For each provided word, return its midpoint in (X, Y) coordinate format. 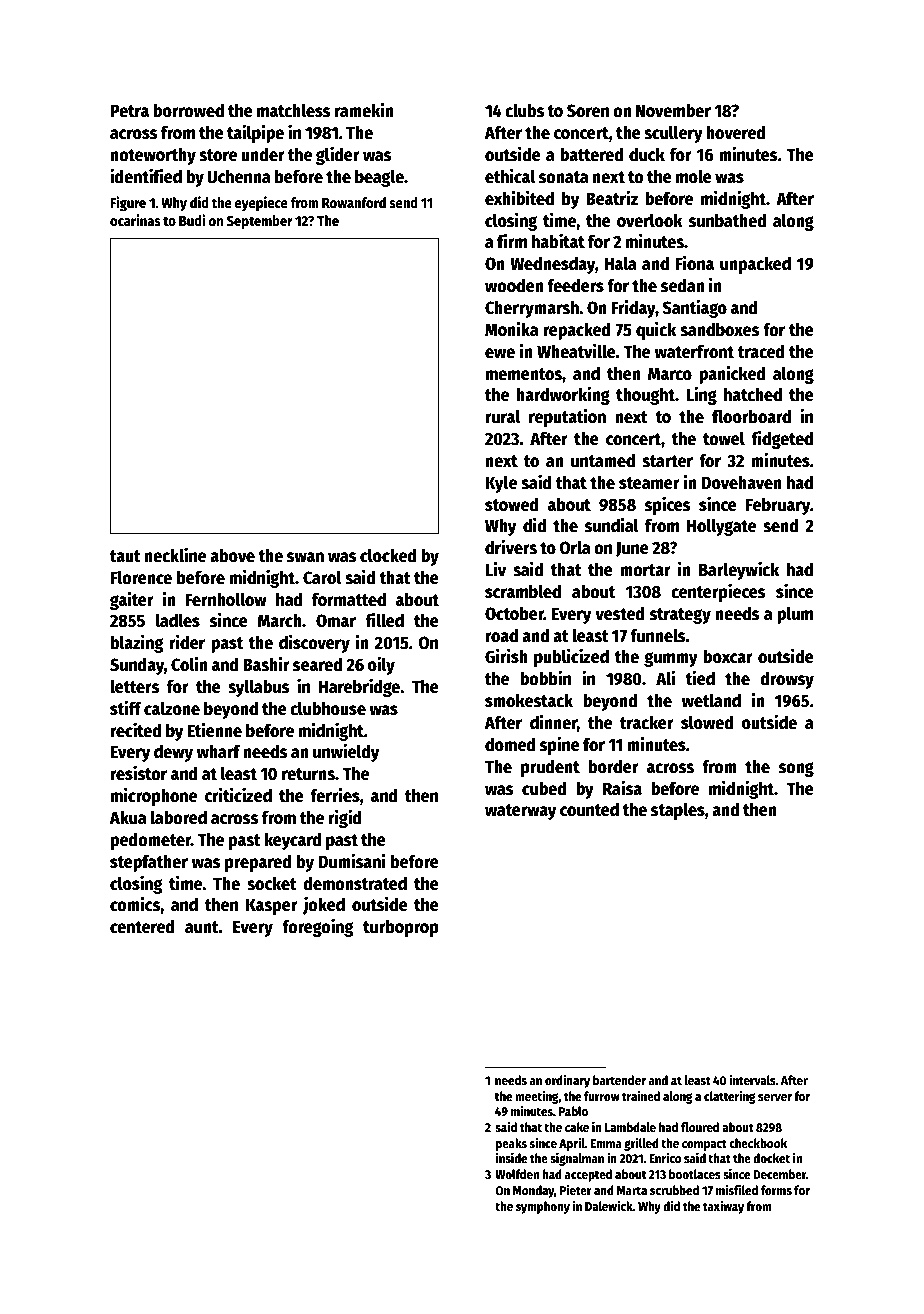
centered (142, 926)
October (514, 613)
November (673, 110)
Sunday (137, 666)
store (218, 155)
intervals (753, 1079)
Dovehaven (742, 482)
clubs (524, 110)
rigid (345, 818)
